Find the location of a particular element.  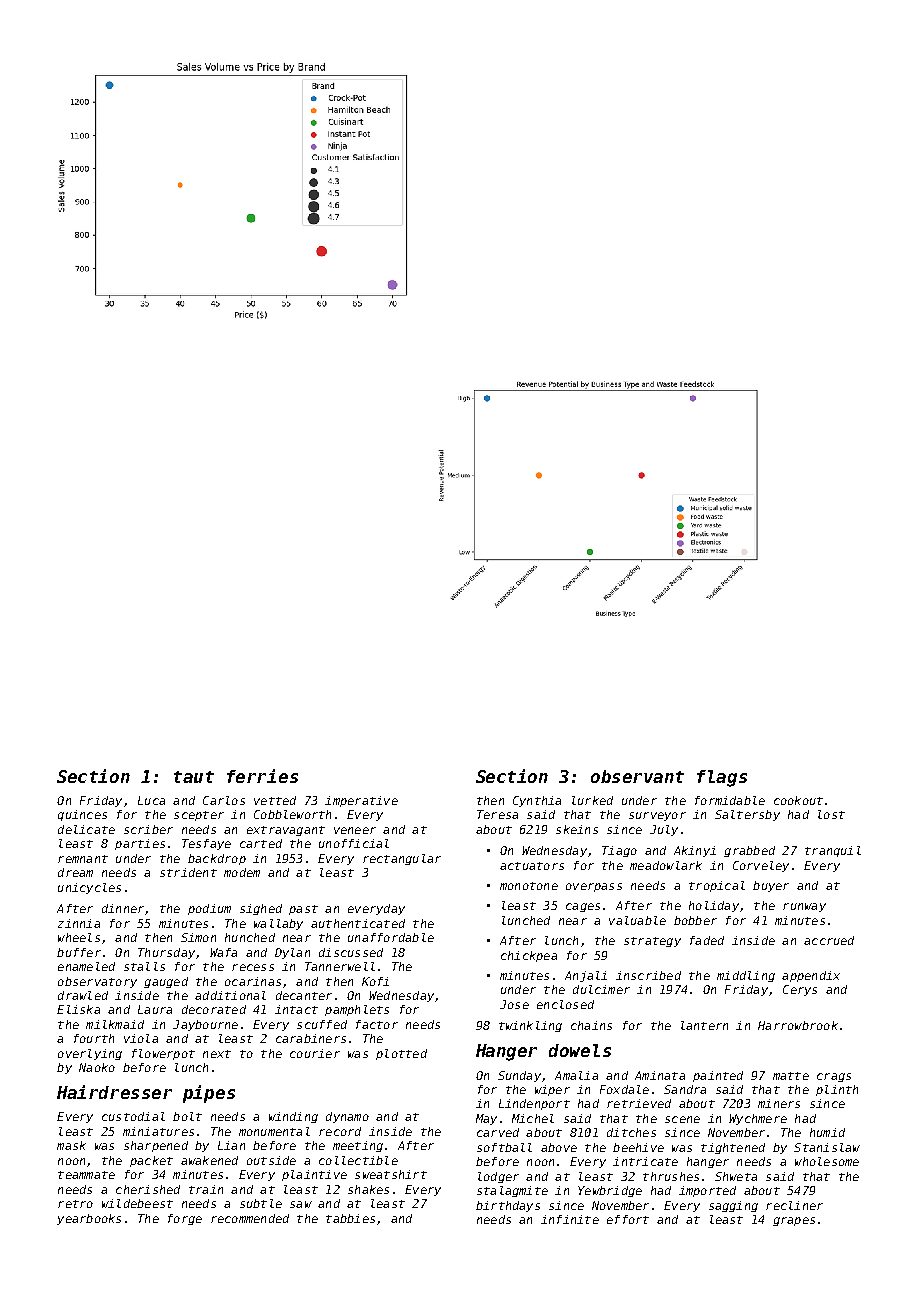

Akinyi is located at coordinates (695, 851).
